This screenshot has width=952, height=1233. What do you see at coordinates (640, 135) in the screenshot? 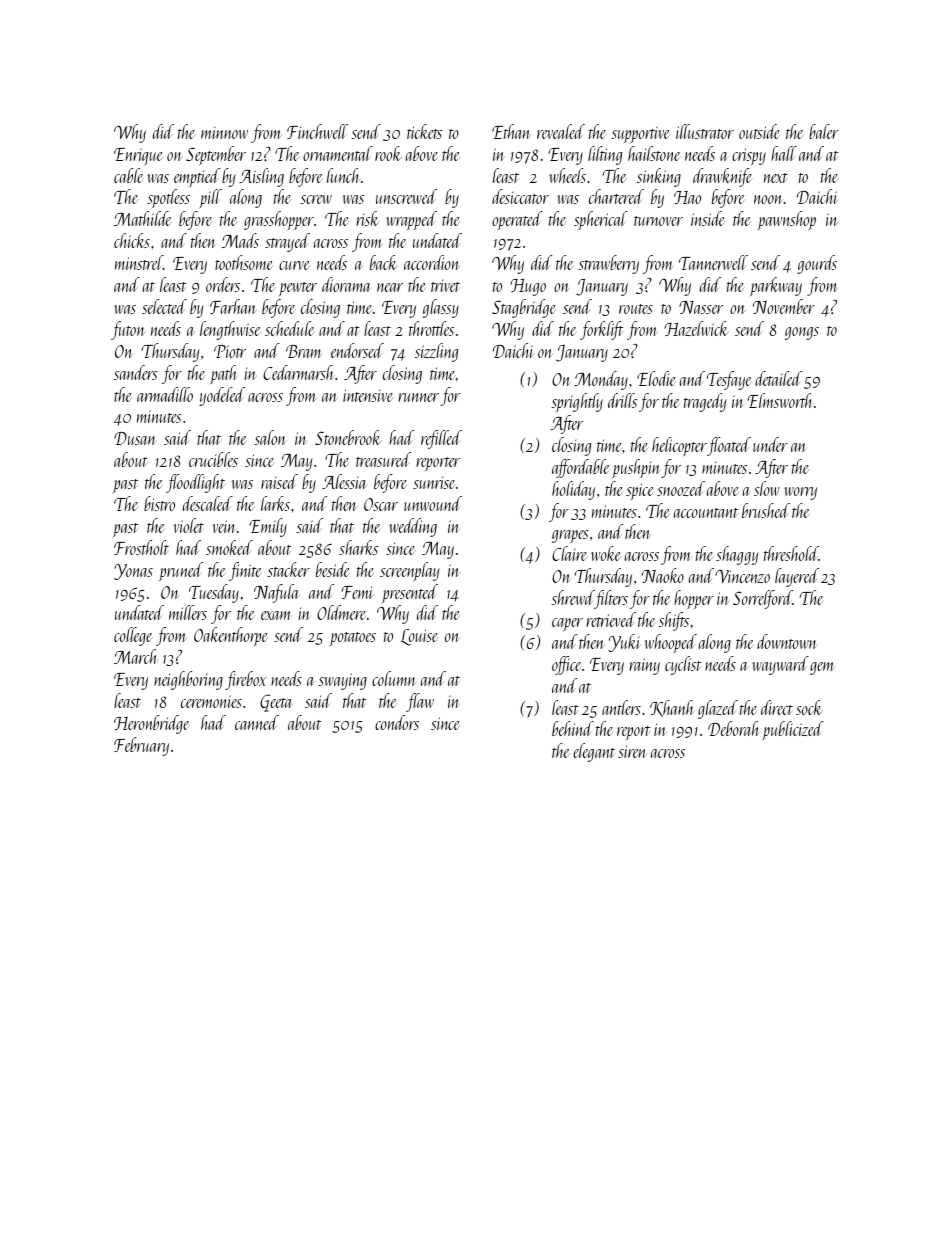
I see `supportive` at bounding box center [640, 135].
